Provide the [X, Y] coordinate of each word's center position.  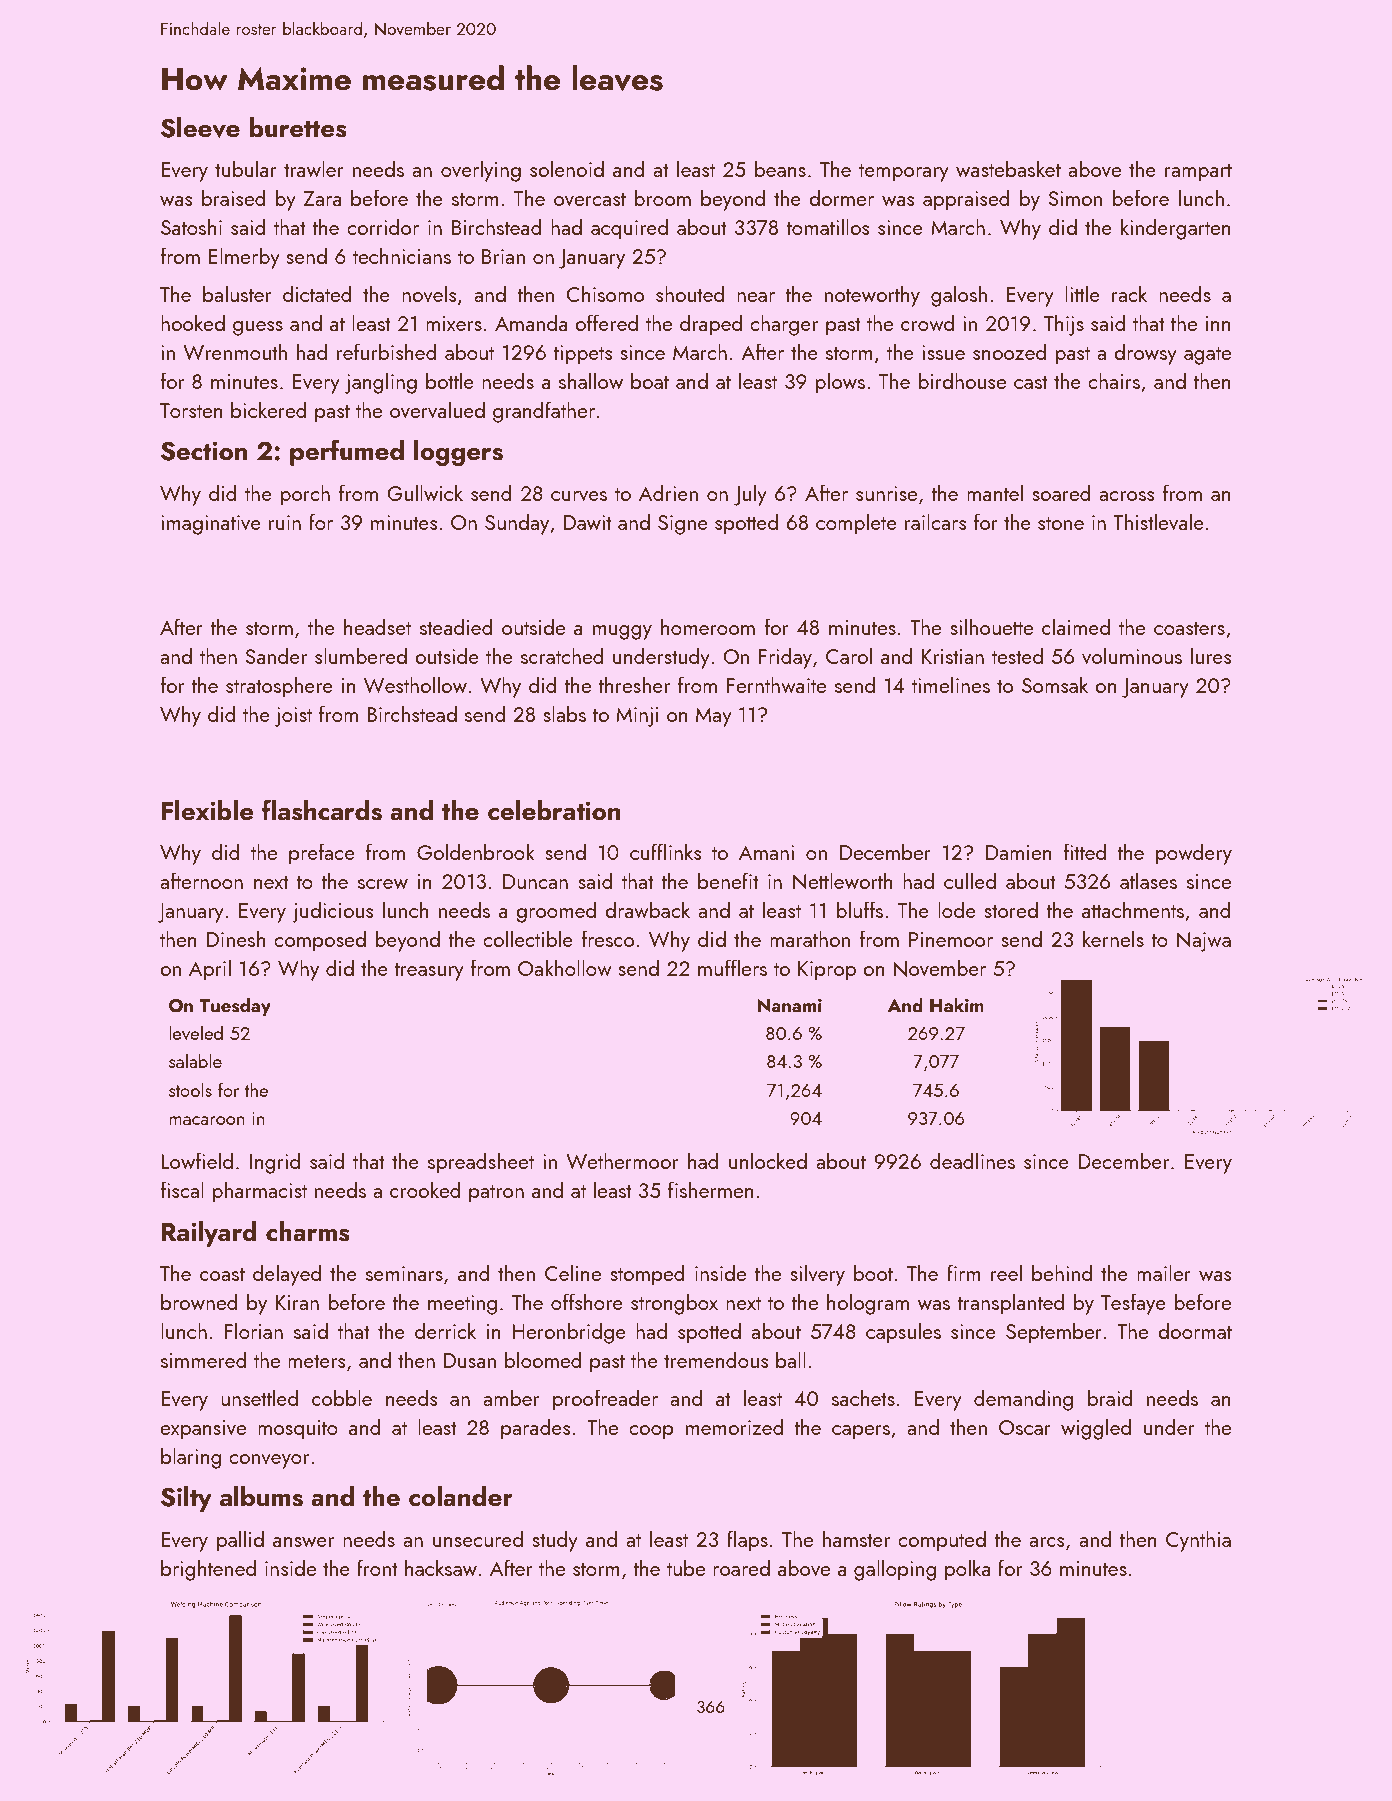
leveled [196, 1032]
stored [1011, 909]
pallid [240, 1541]
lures [1211, 655]
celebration [554, 810]
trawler [314, 168]
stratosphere [279, 687]
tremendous [716, 1359]
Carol [849, 655]
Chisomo [605, 293]
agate [1207, 355]
